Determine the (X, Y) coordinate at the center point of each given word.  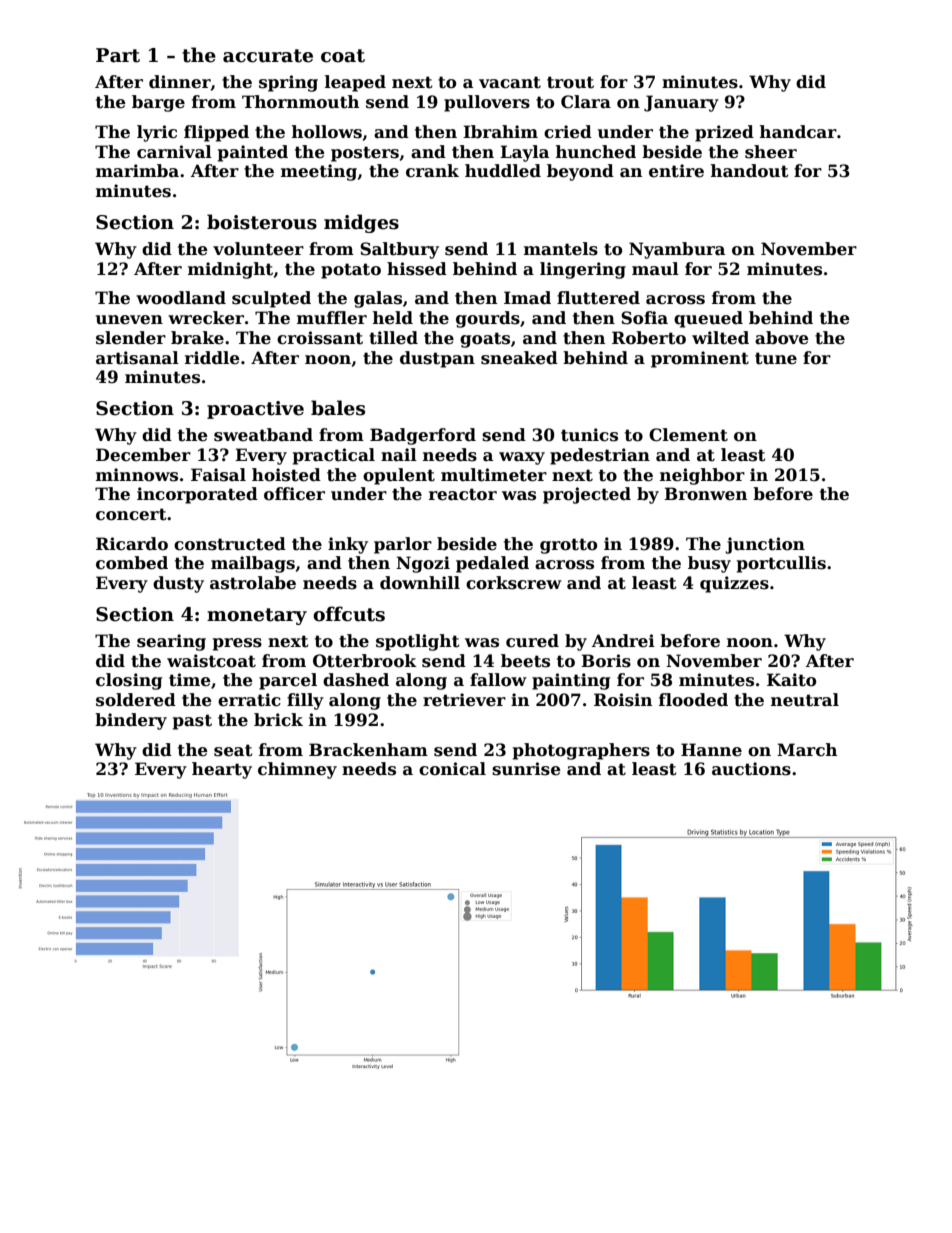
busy (709, 564)
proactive (255, 410)
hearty (222, 770)
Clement (688, 435)
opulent (399, 476)
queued (708, 319)
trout (570, 82)
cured (532, 641)
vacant (510, 82)
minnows (137, 475)
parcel (288, 681)
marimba (137, 171)
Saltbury (399, 250)
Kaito (791, 680)
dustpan (437, 359)
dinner (180, 82)
